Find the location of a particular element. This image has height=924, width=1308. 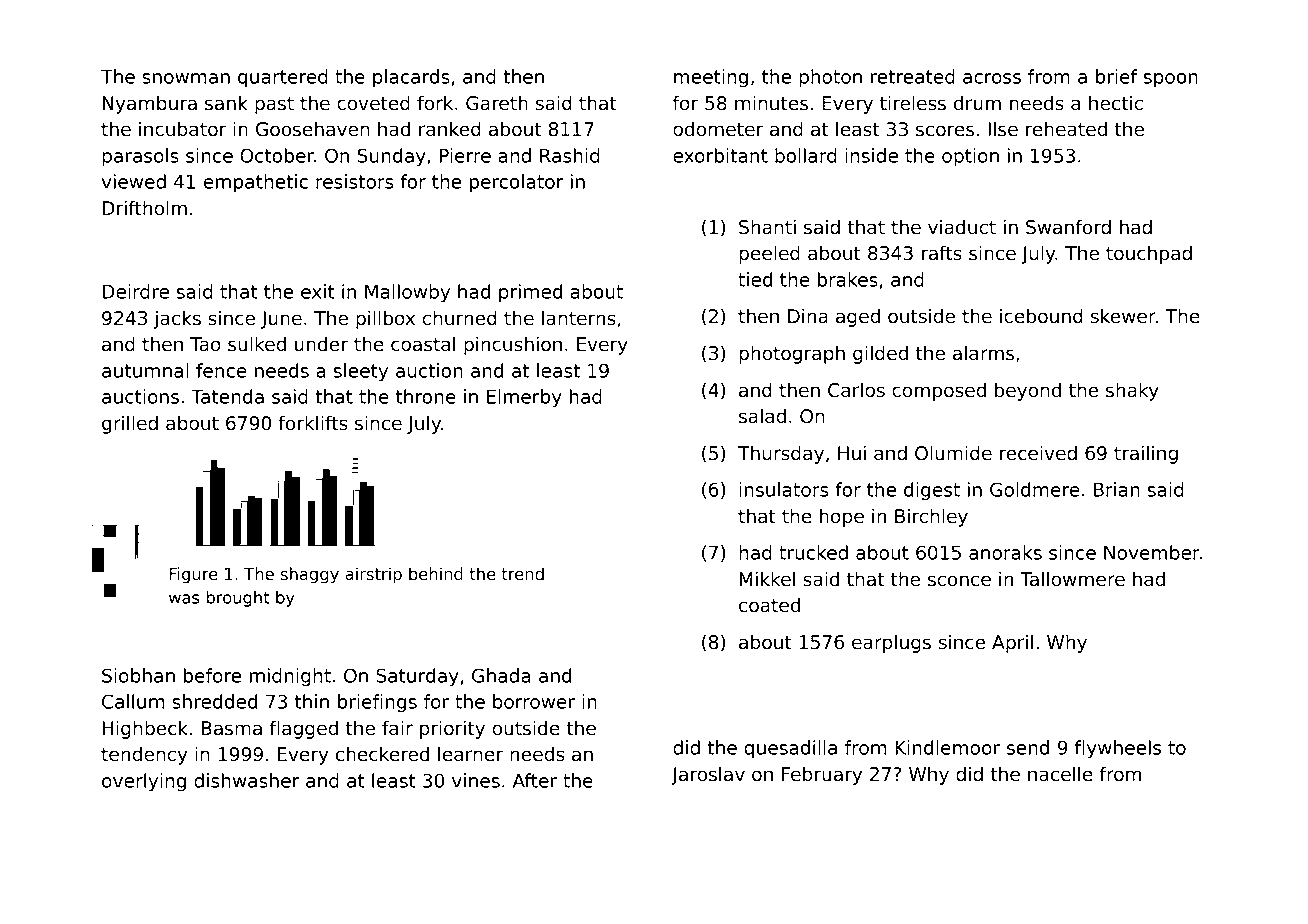

skewer is located at coordinates (1123, 316).
